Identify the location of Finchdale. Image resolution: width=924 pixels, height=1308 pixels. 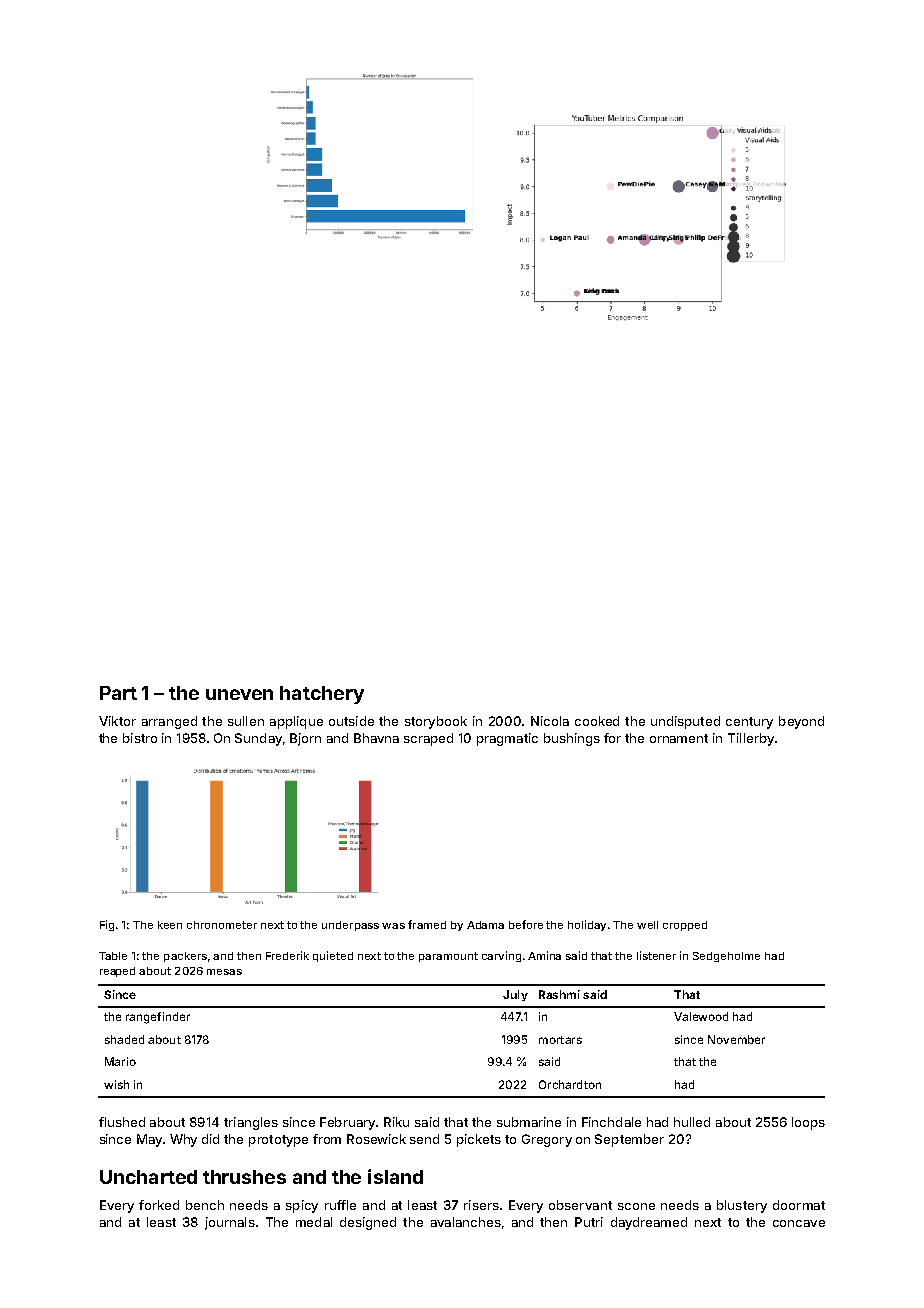
(611, 1122).
